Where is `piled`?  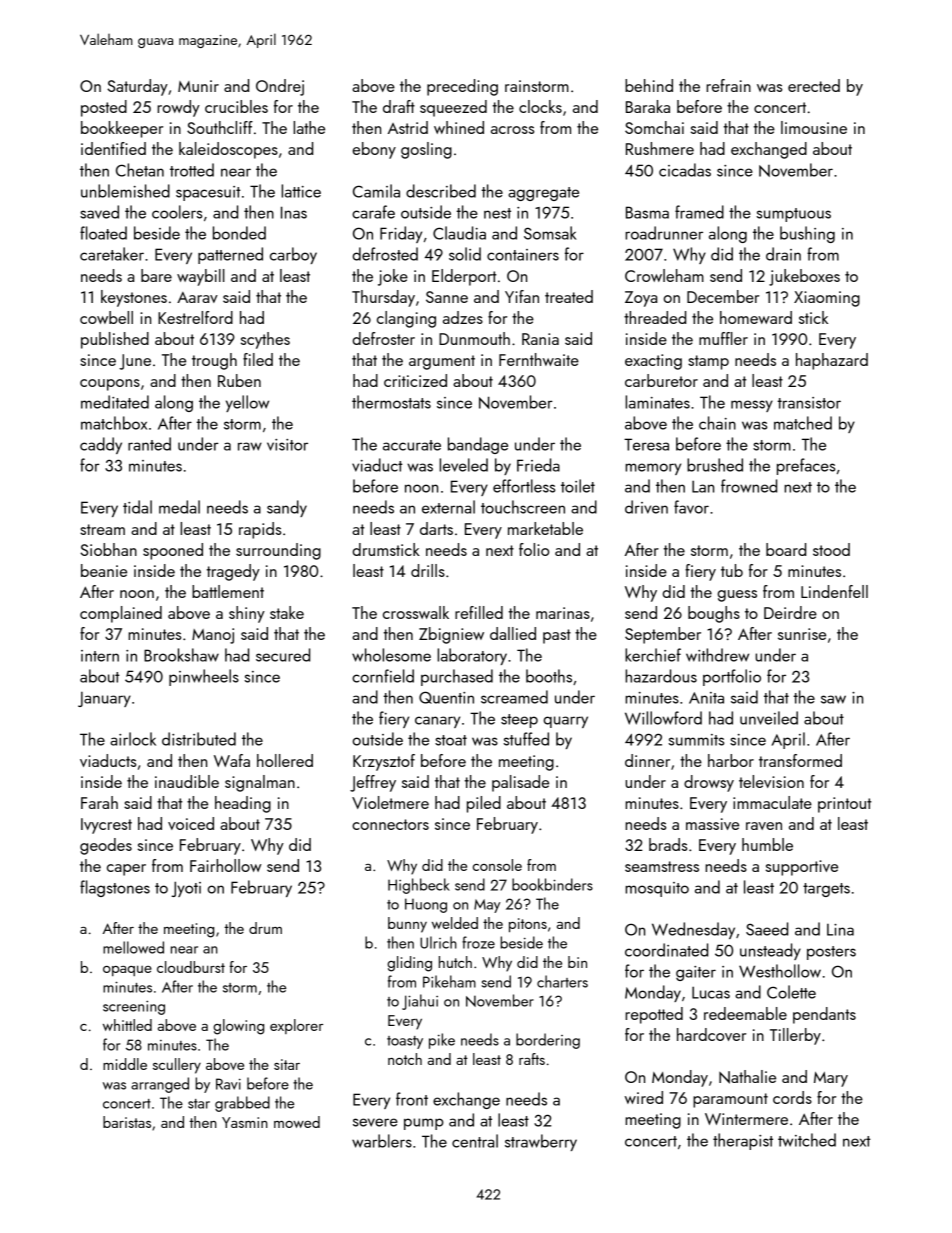
piled is located at coordinates (484, 804).
